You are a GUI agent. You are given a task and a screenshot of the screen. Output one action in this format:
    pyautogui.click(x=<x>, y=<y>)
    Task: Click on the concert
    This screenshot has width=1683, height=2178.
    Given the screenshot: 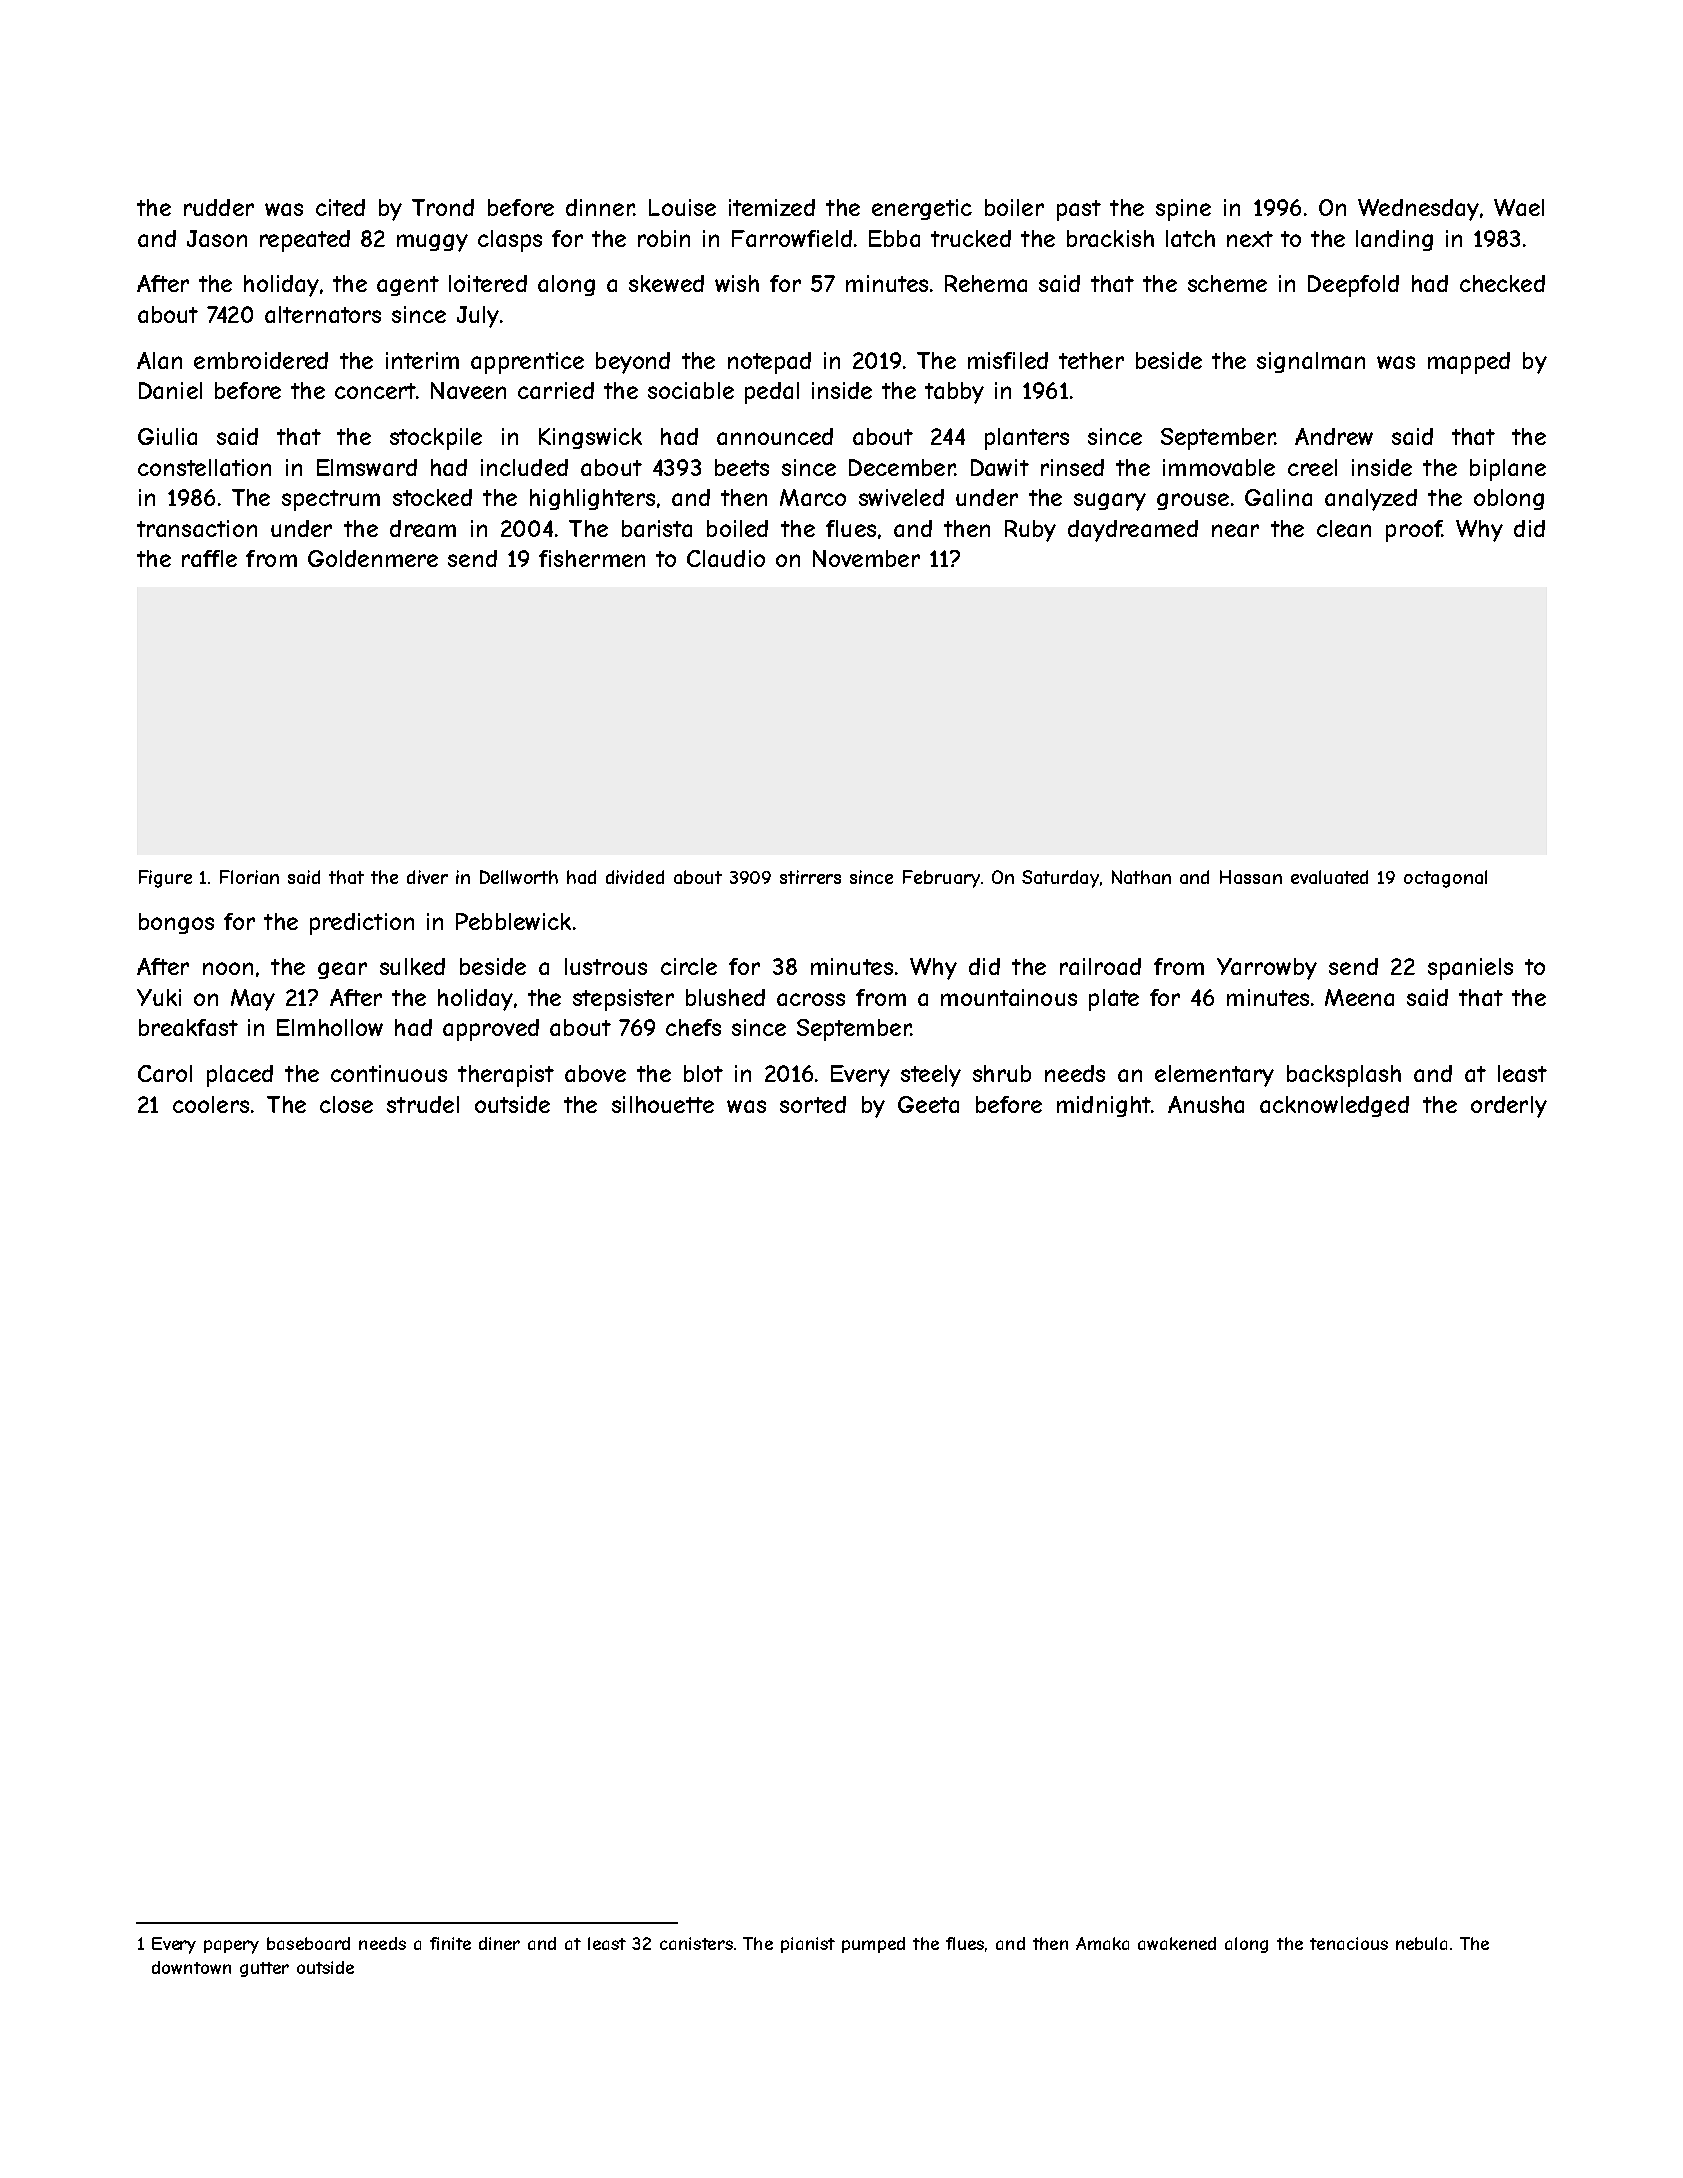 What is the action you would take?
    pyautogui.click(x=376, y=391)
